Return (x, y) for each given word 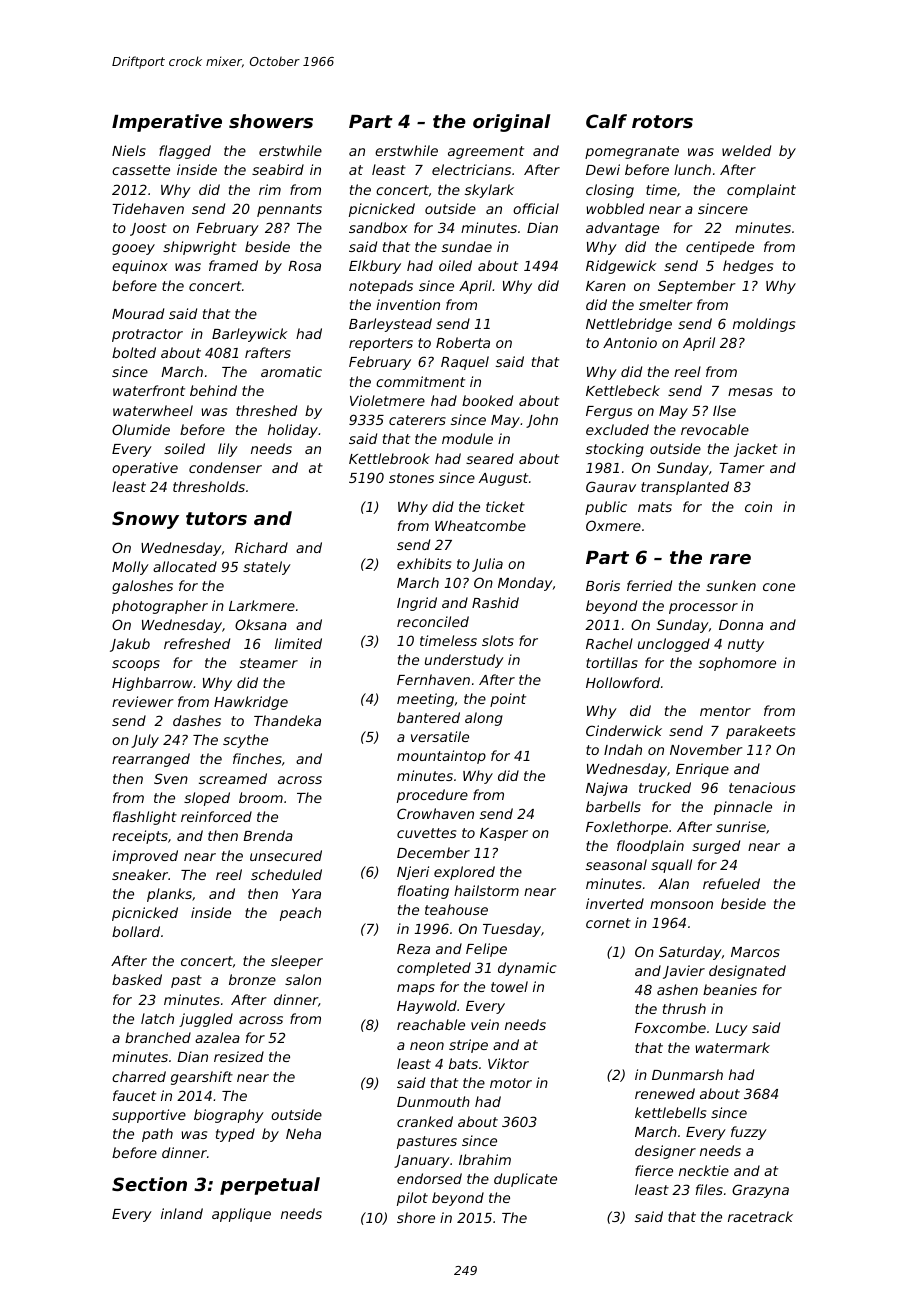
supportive (149, 1116)
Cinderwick (624, 730)
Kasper (504, 834)
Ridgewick (621, 267)
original (511, 123)
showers (271, 121)
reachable (431, 1024)
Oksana (261, 624)
